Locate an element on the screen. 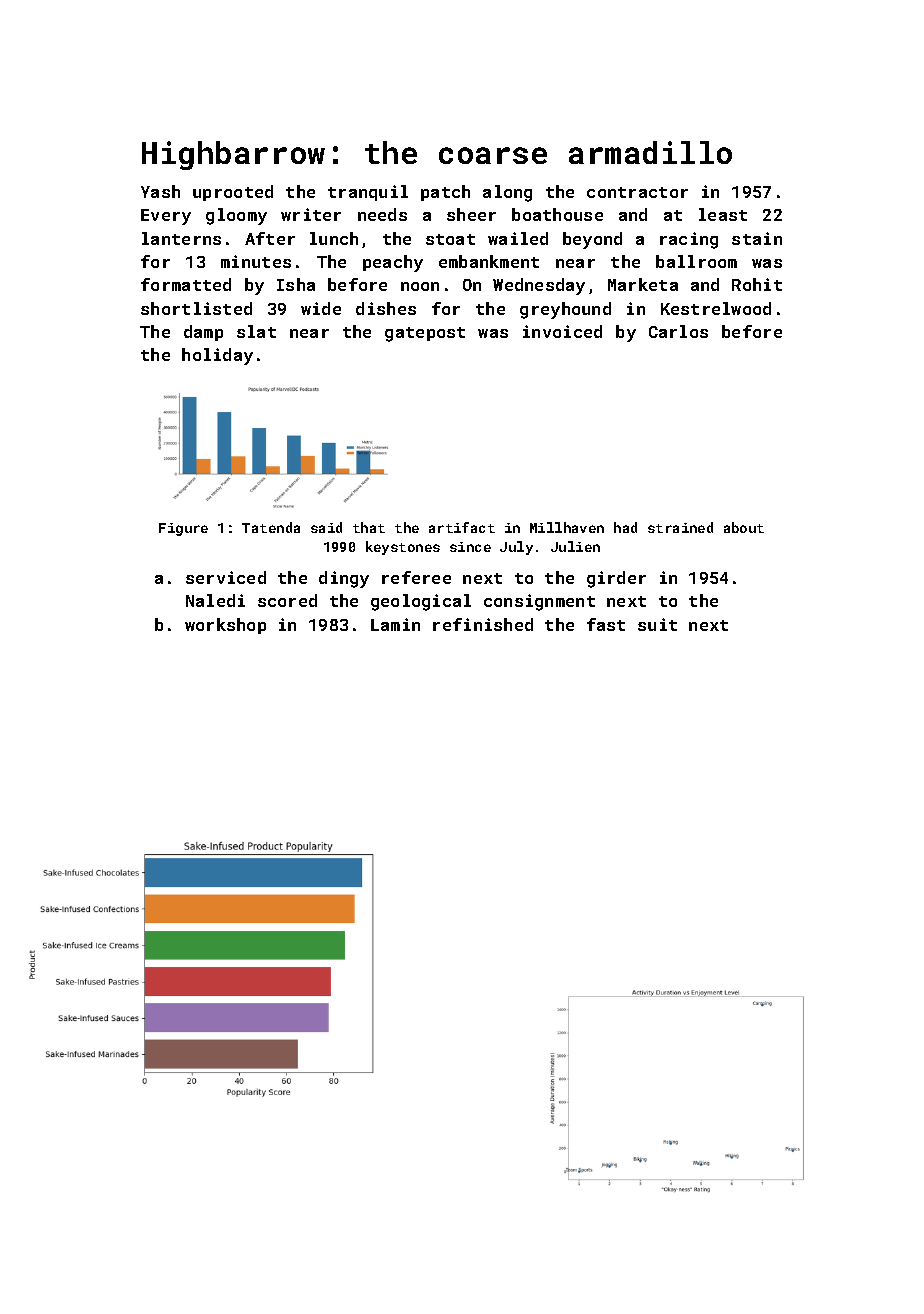 The width and height of the screenshot is (924, 1314). needs is located at coordinates (382, 214).
